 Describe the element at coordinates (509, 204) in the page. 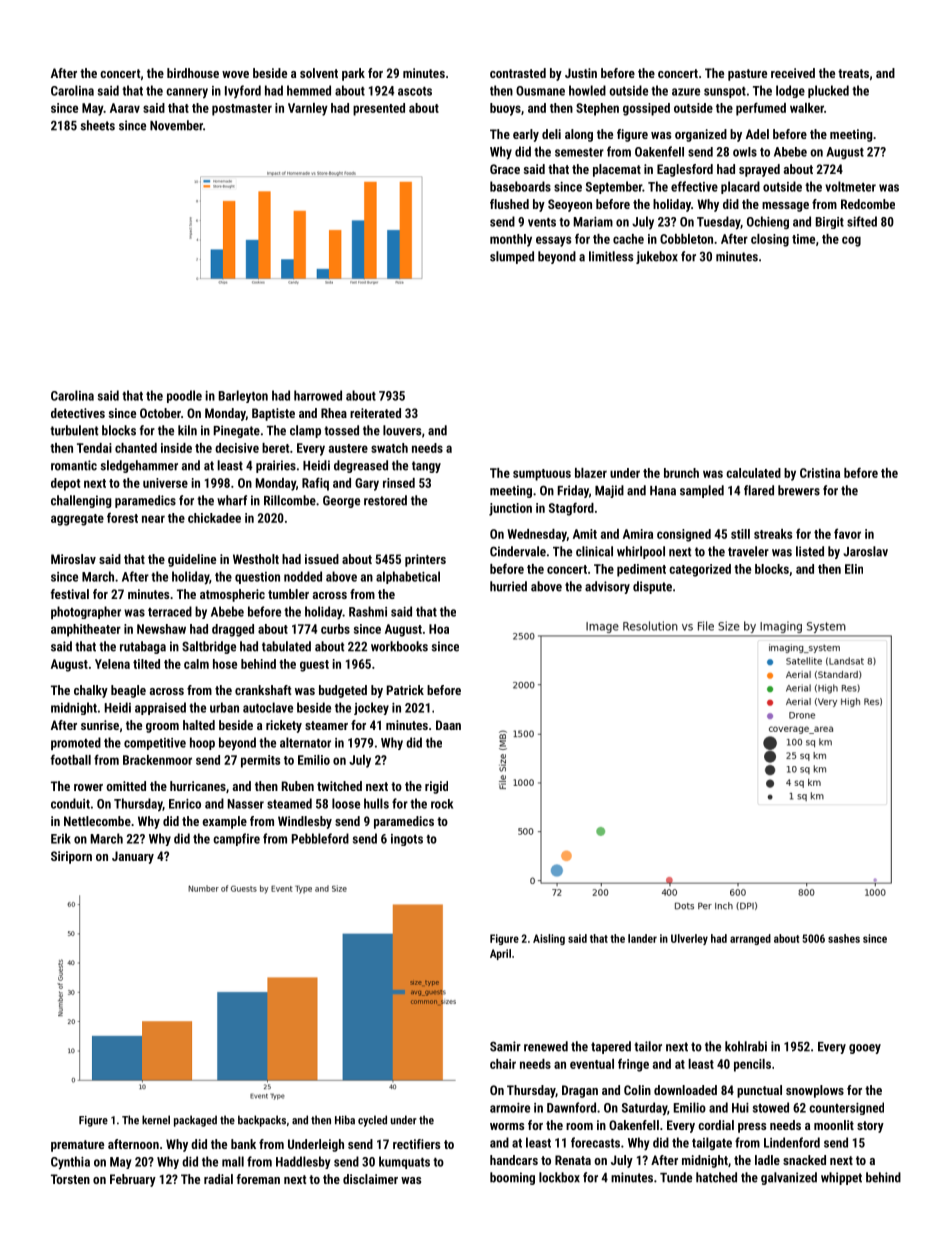

I see `flushed` at that location.
